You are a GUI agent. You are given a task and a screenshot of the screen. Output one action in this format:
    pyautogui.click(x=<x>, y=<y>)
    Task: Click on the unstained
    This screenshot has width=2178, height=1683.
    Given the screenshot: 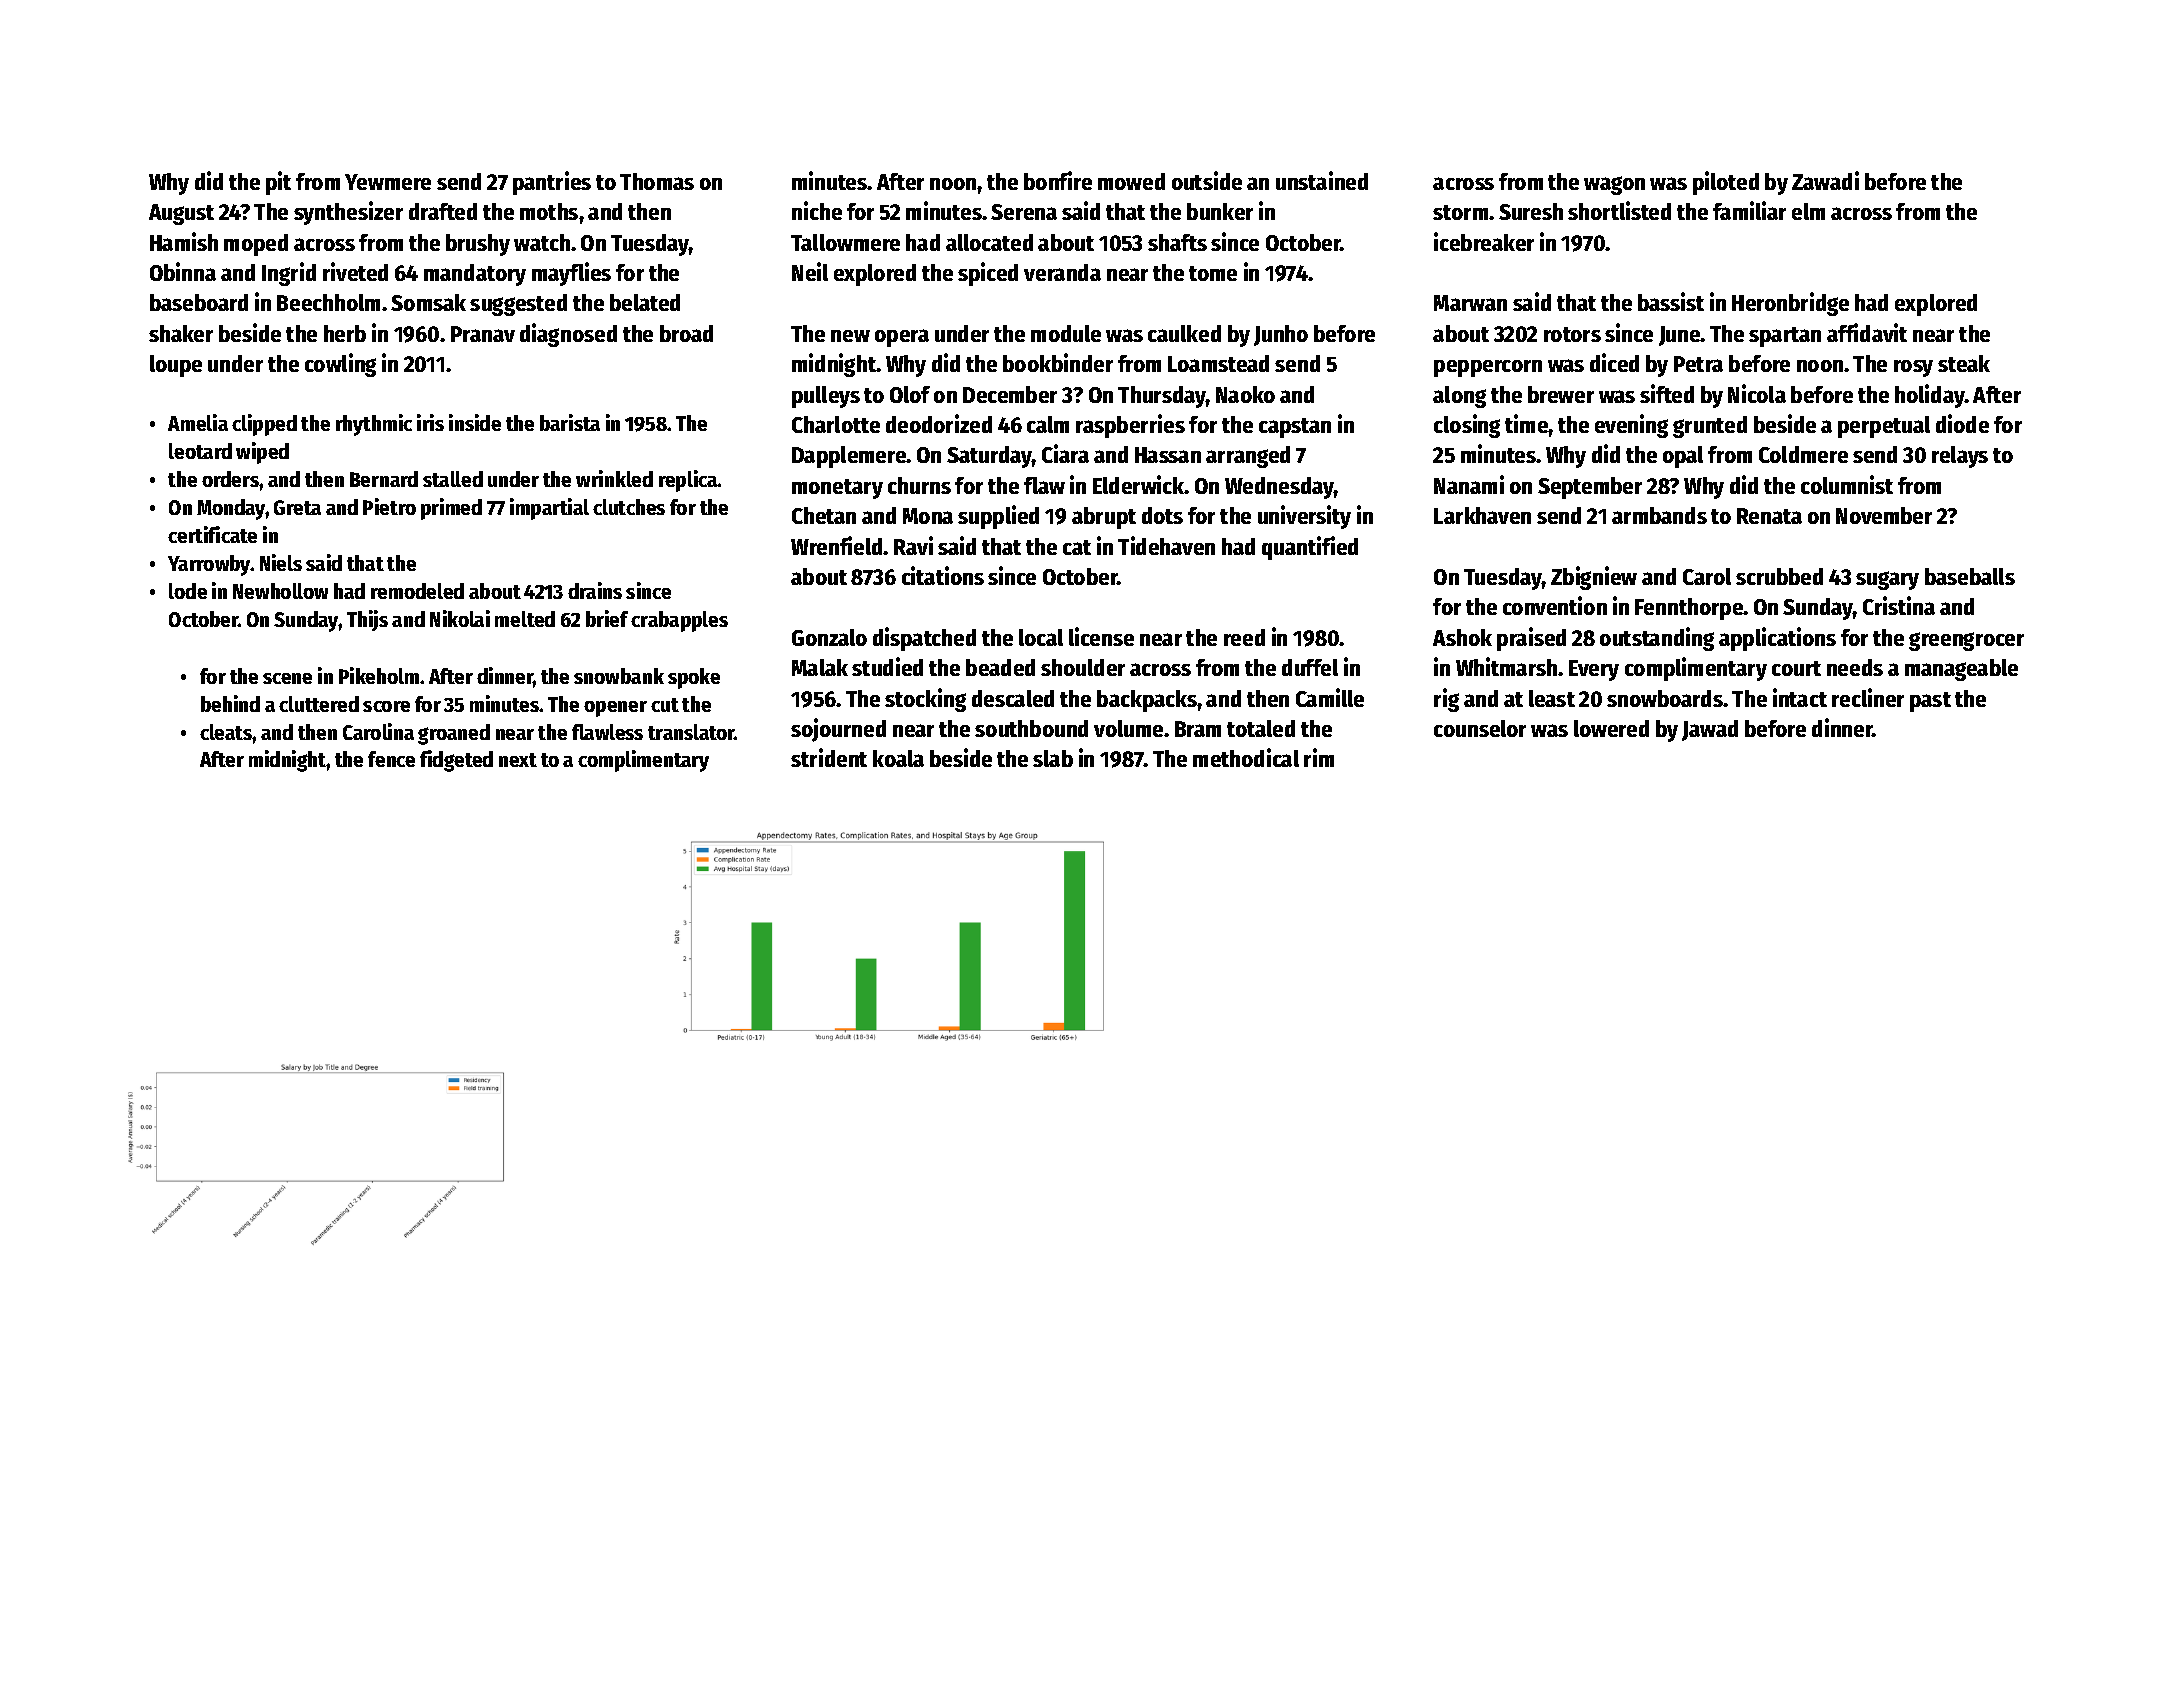 What is the action you would take?
    pyautogui.click(x=1322, y=180)
